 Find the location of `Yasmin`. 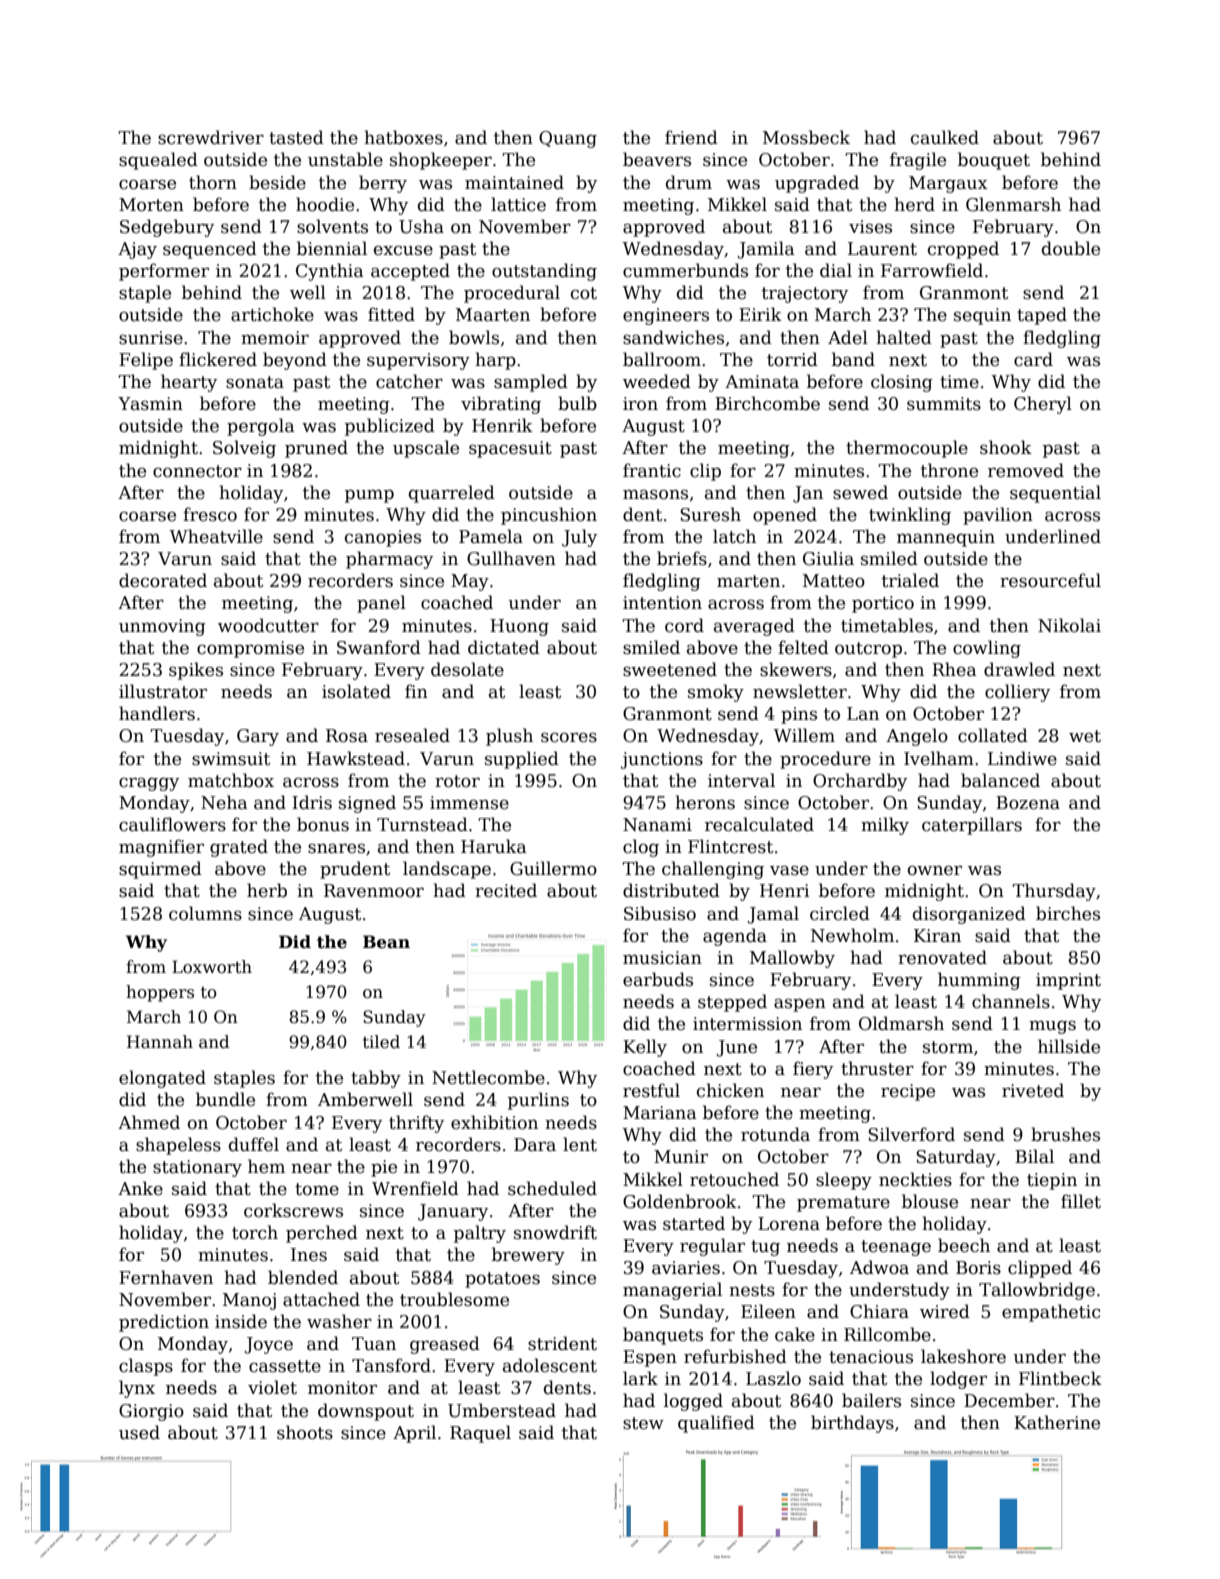

Yasmin is located at coordinates (150, 404).
